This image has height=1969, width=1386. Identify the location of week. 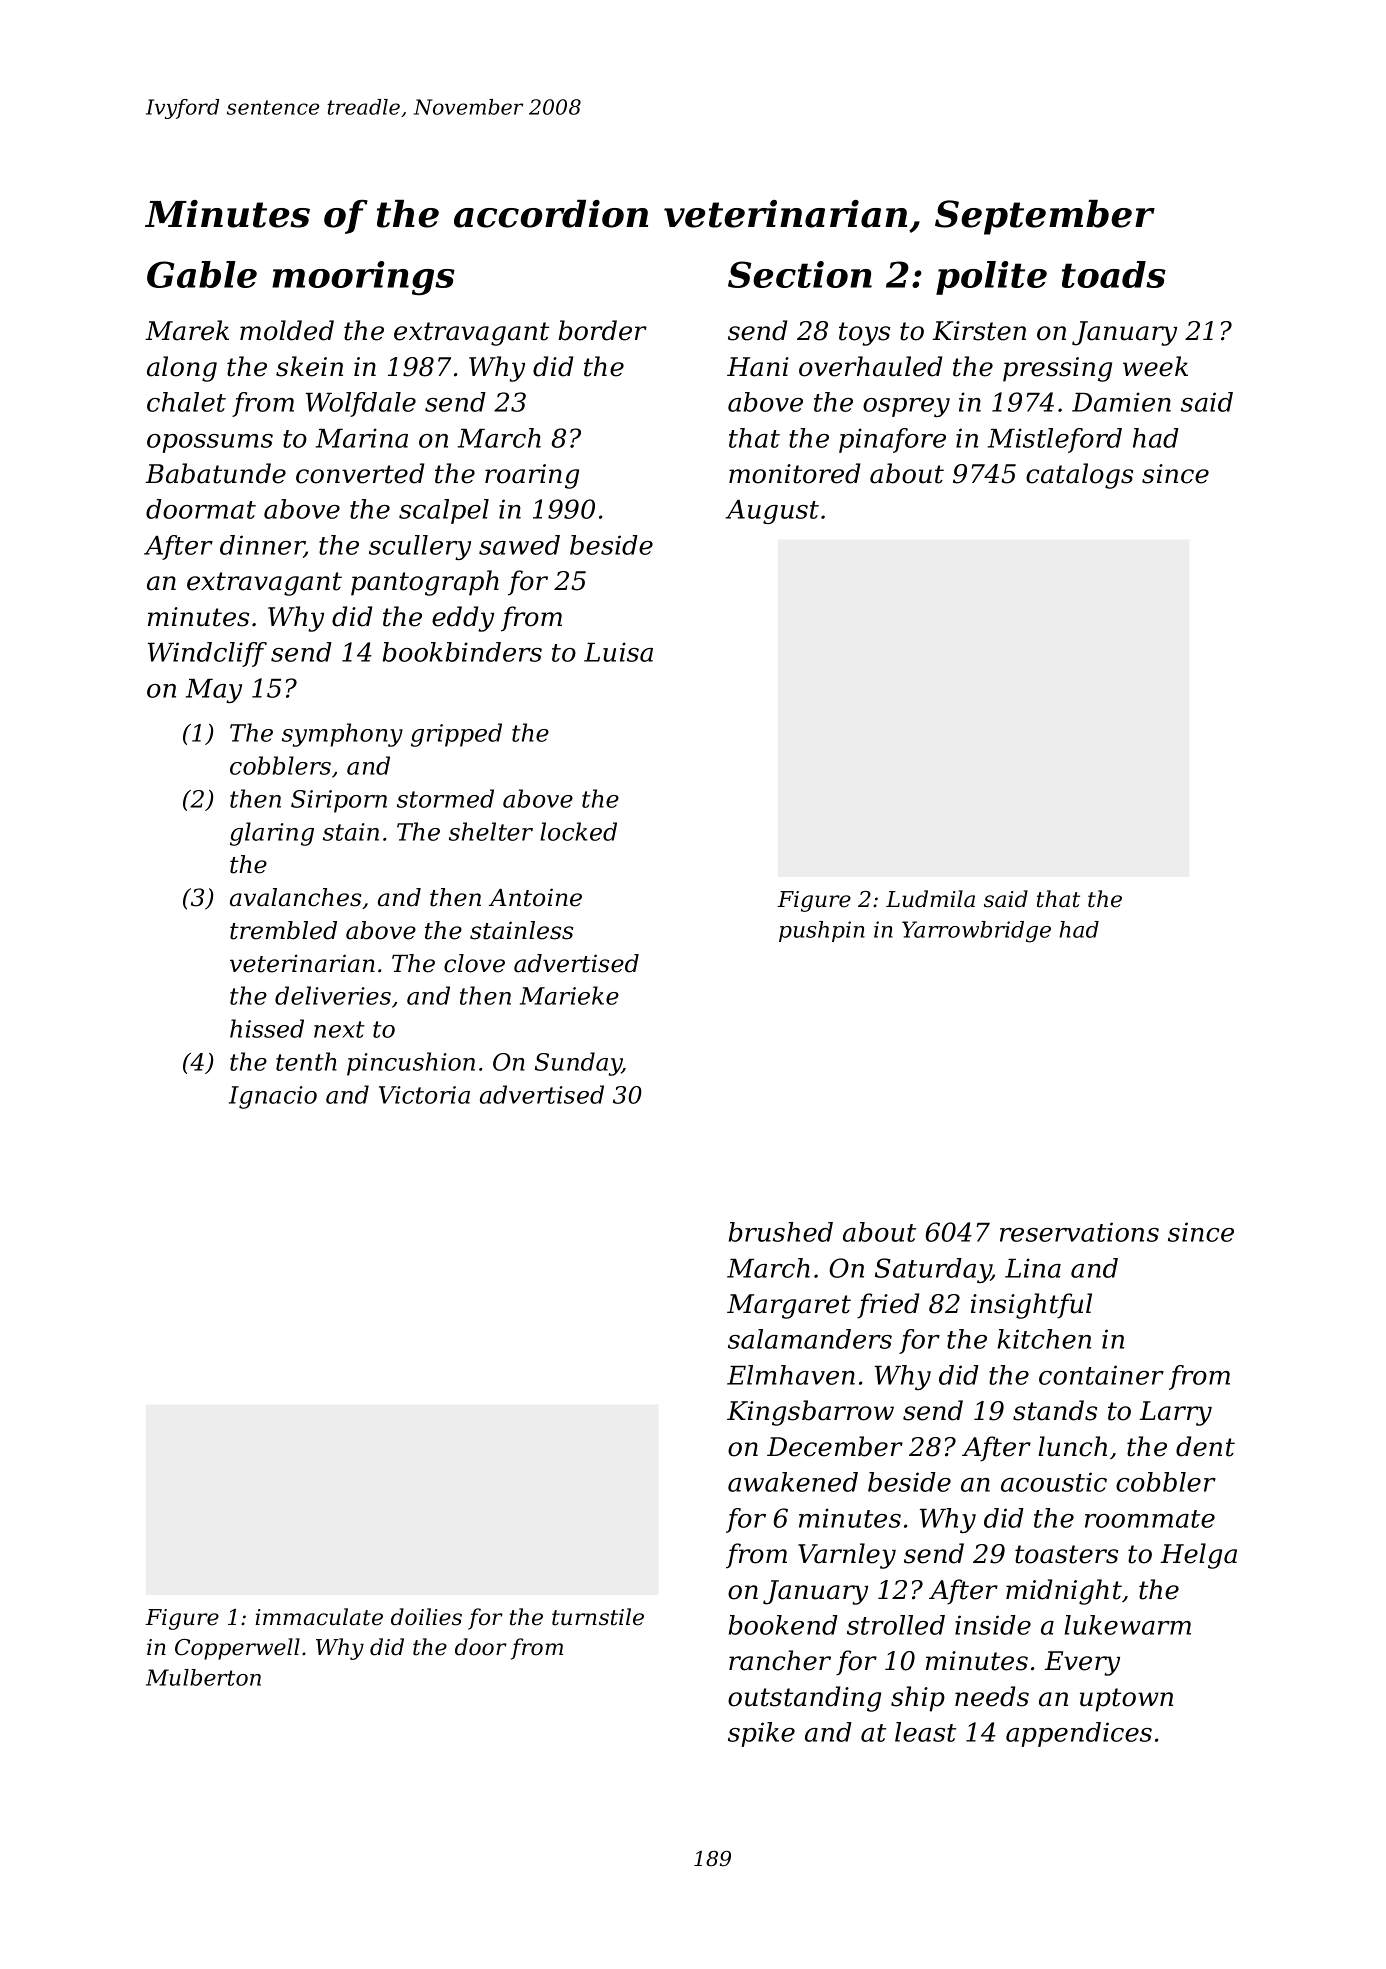
(1155, 366).
